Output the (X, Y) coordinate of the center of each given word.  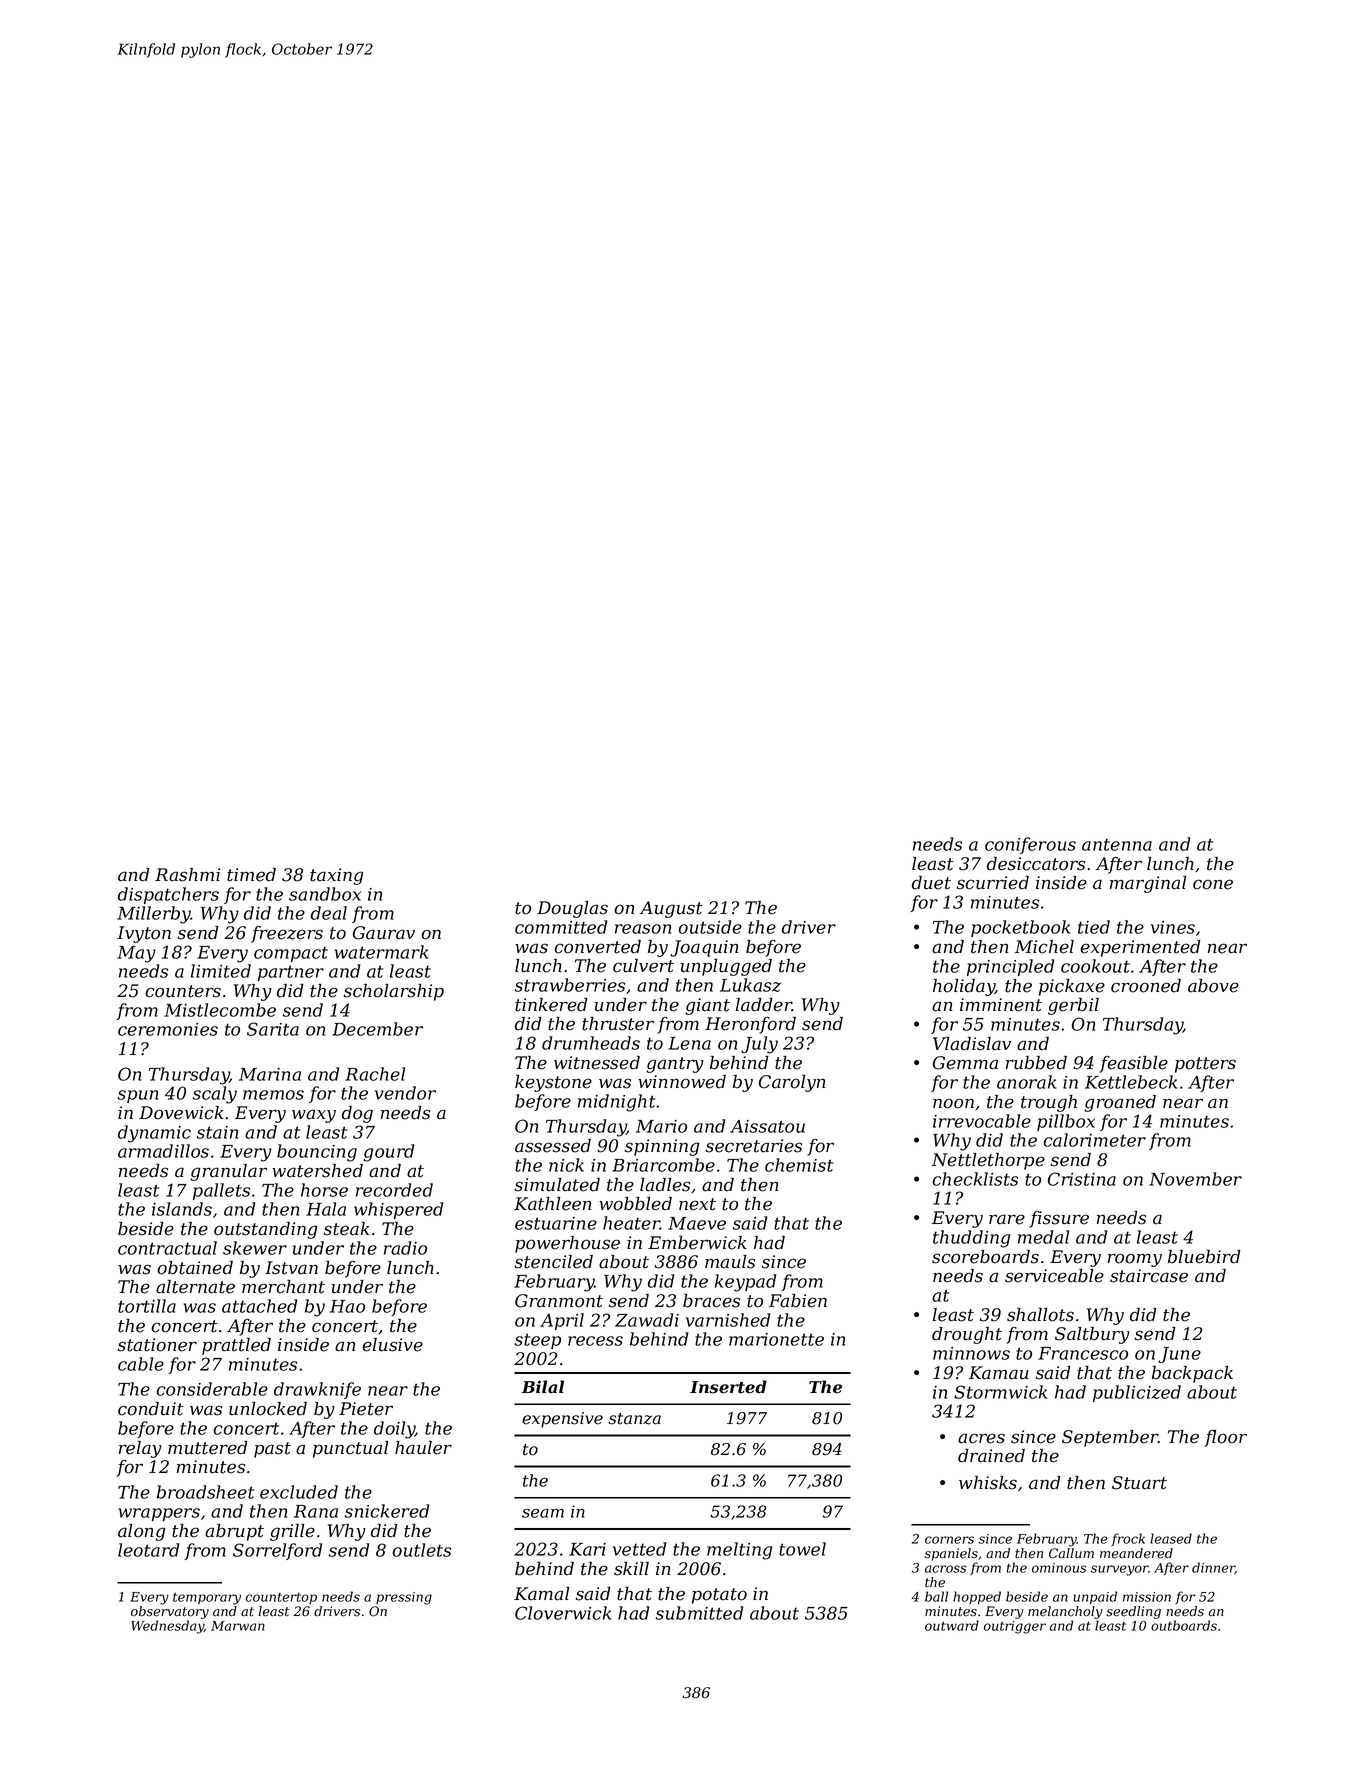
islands (182, 1209)
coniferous (1030, 845)
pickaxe (1072, 987)
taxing (336, 876)
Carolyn (792, 1083)
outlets (421, 1550)
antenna (1117, 844)
